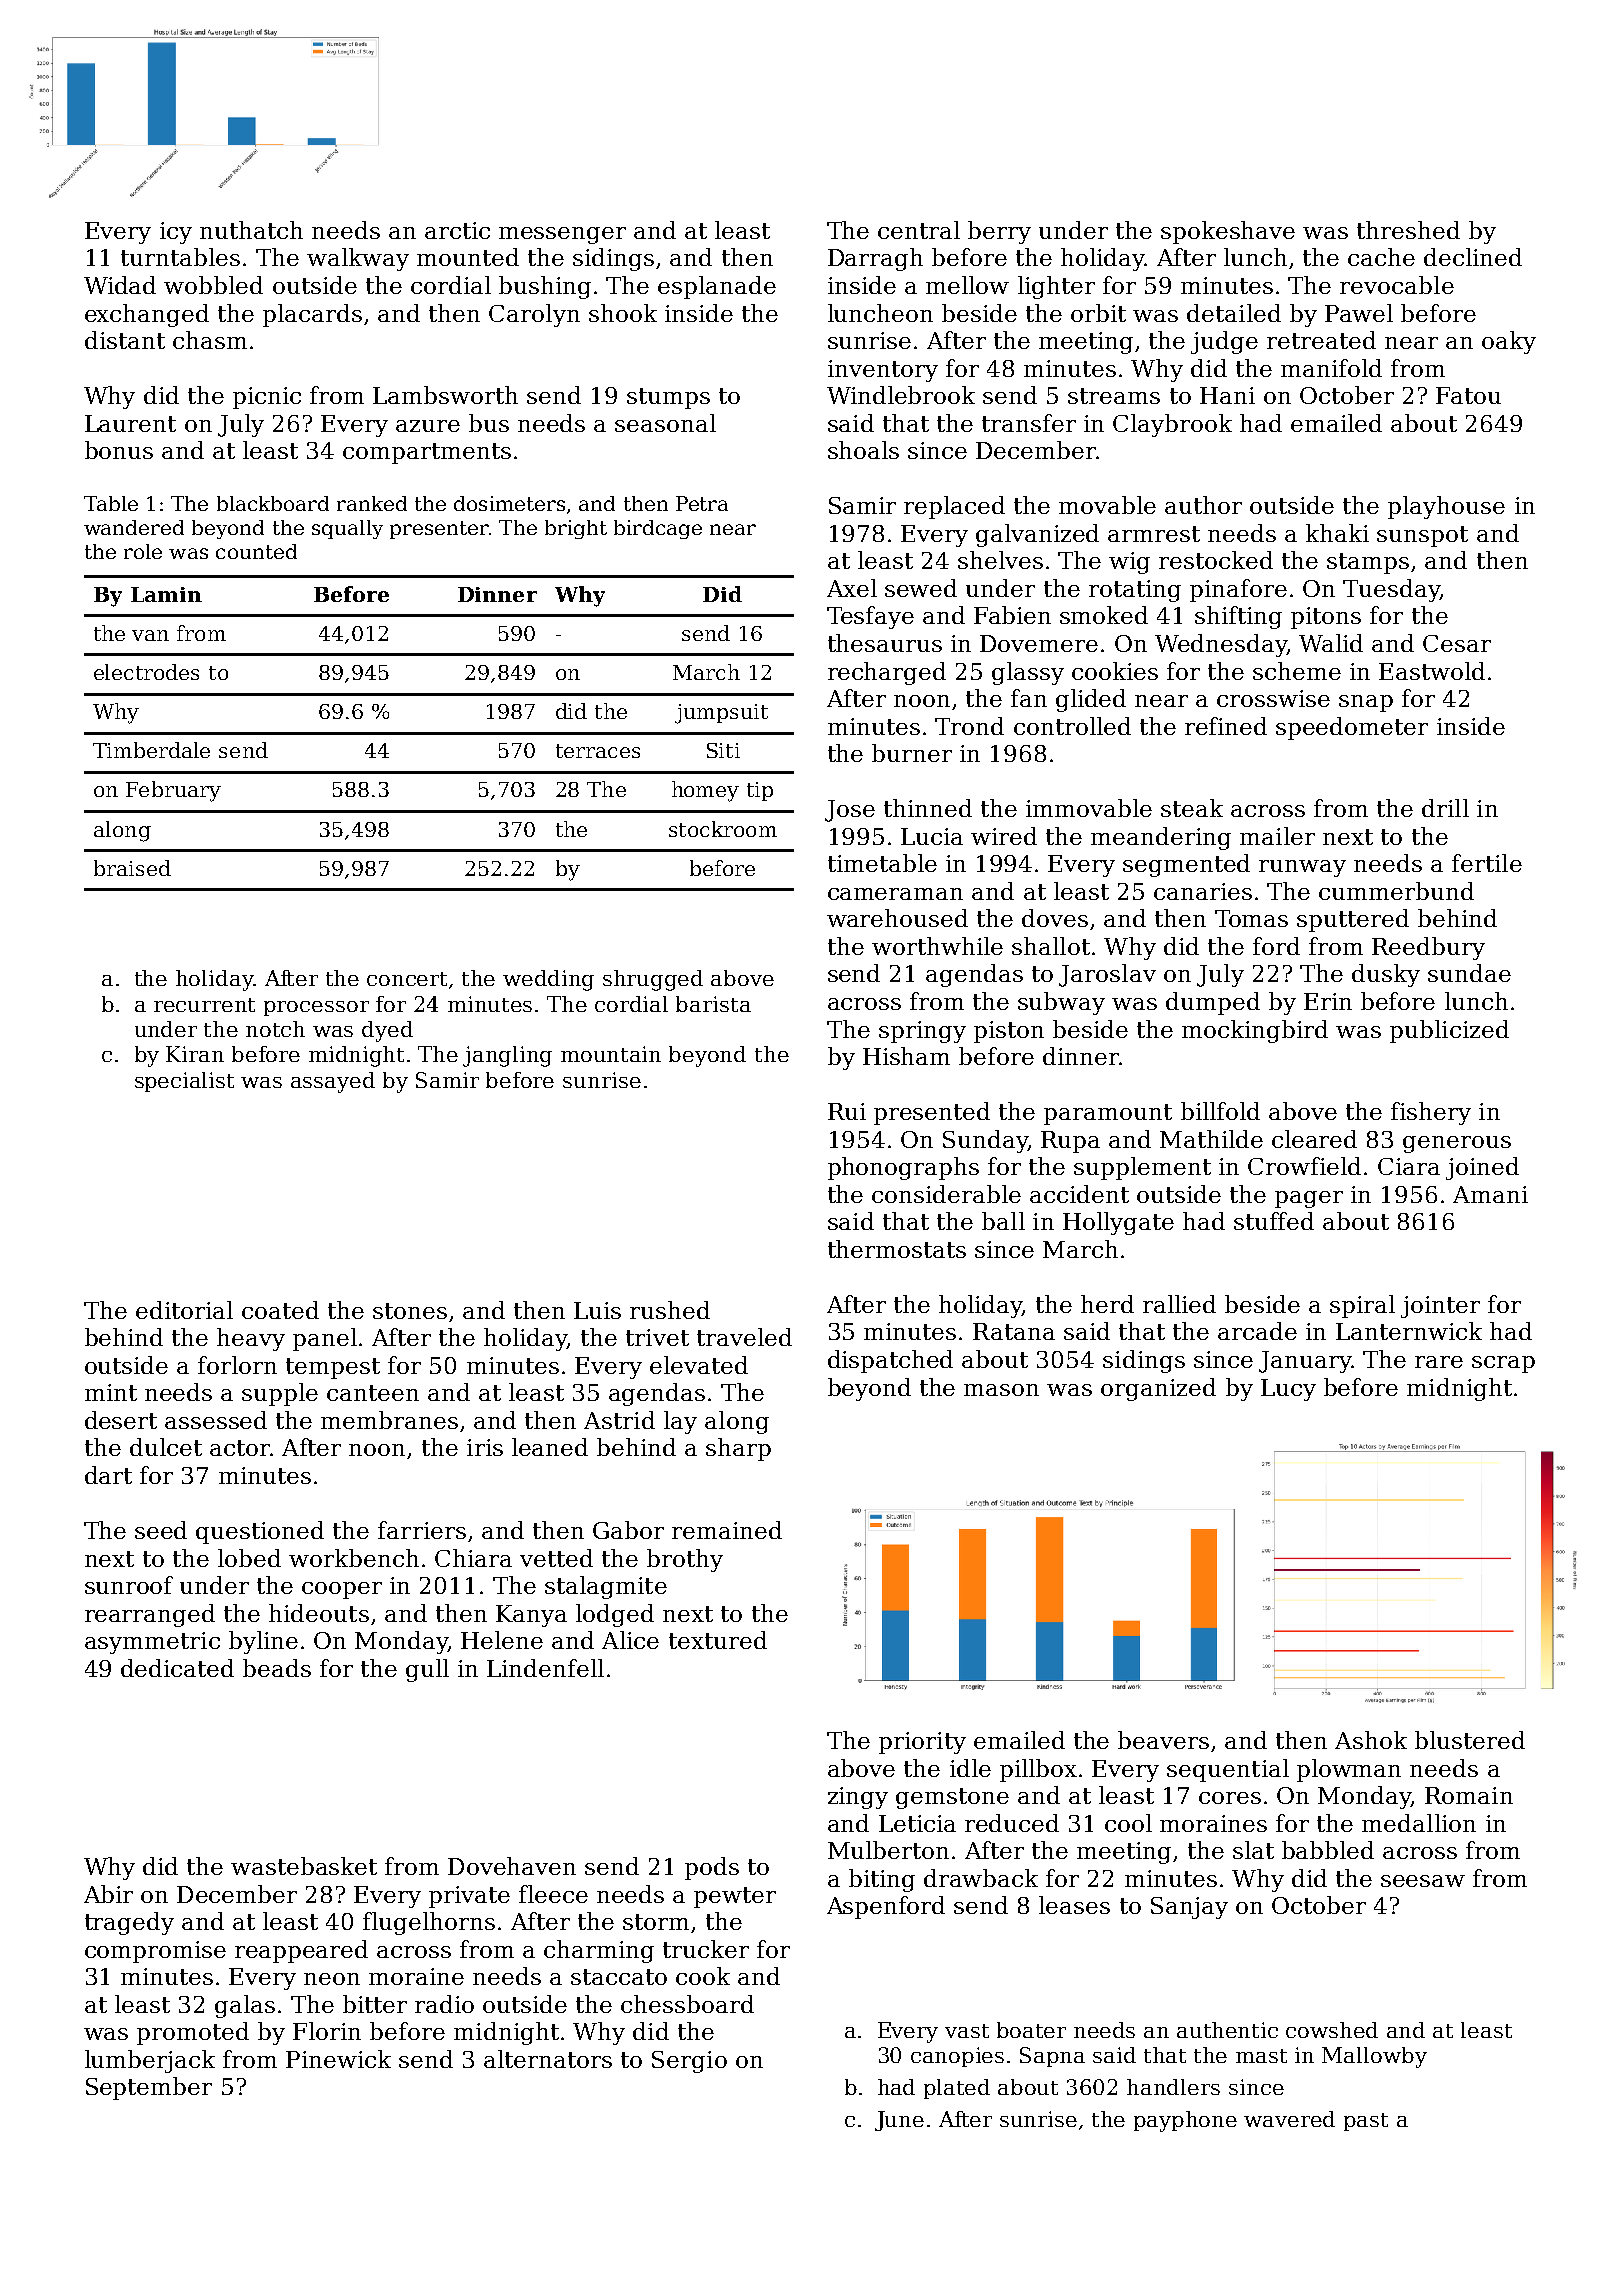 The height and width of the screenshot is (2292, 1620). What do you see at coordinates (146, 672) in the screenshot?
I see `electrodes` at bounding box center [146, 672].
